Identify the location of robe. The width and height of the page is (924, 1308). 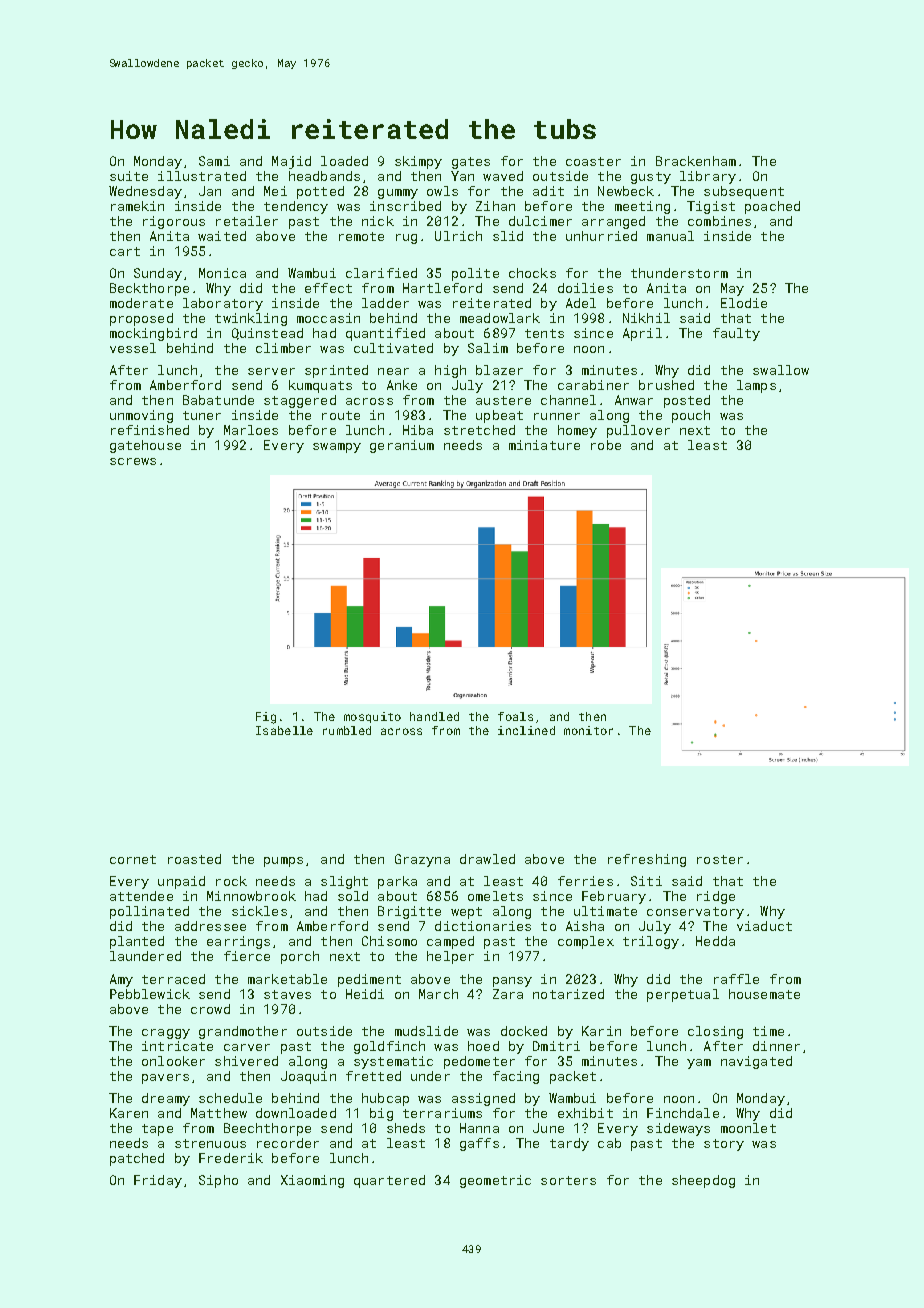
(606, 445).
